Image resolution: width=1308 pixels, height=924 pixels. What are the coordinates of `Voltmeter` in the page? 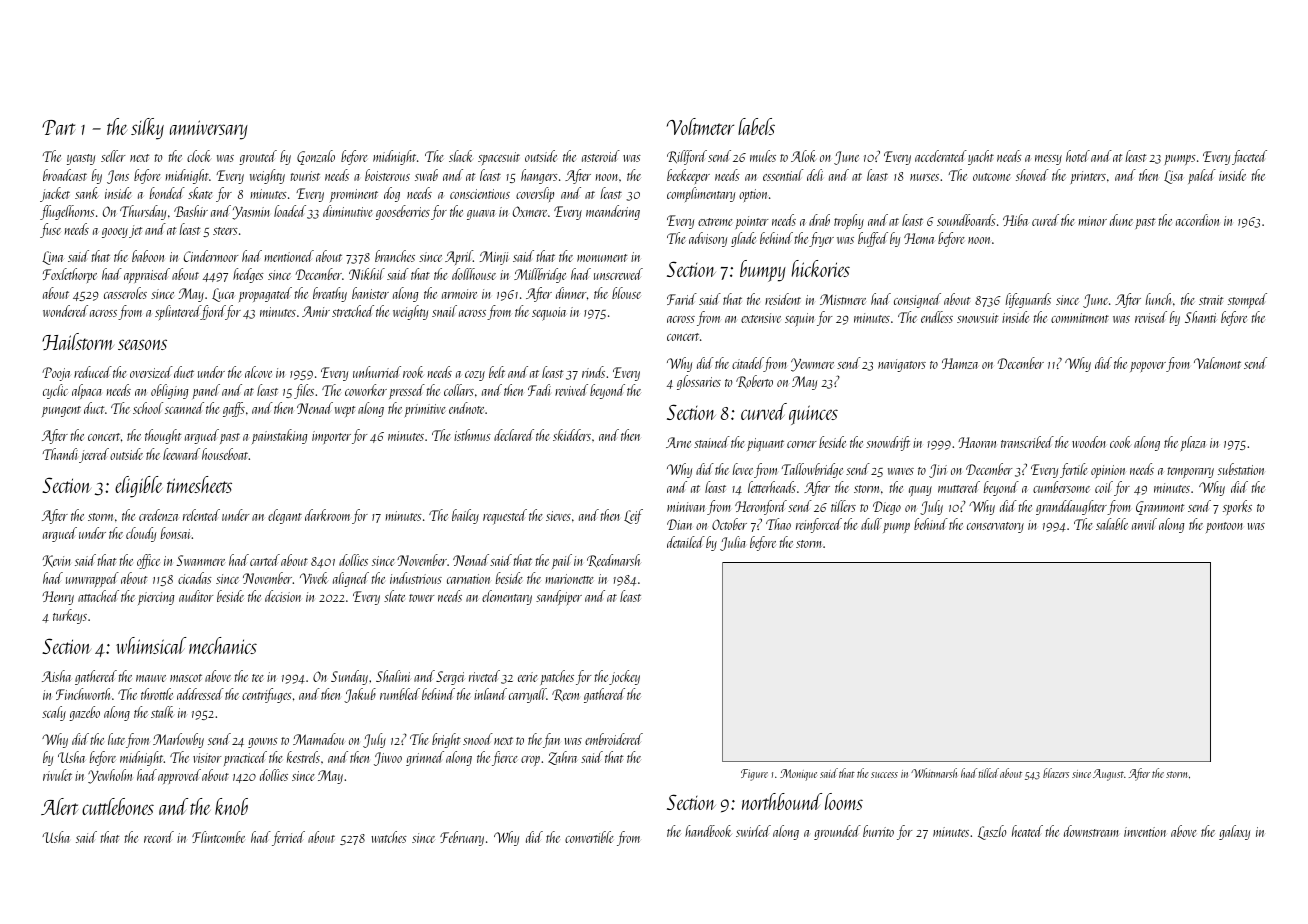 It's located at (700, 126).
